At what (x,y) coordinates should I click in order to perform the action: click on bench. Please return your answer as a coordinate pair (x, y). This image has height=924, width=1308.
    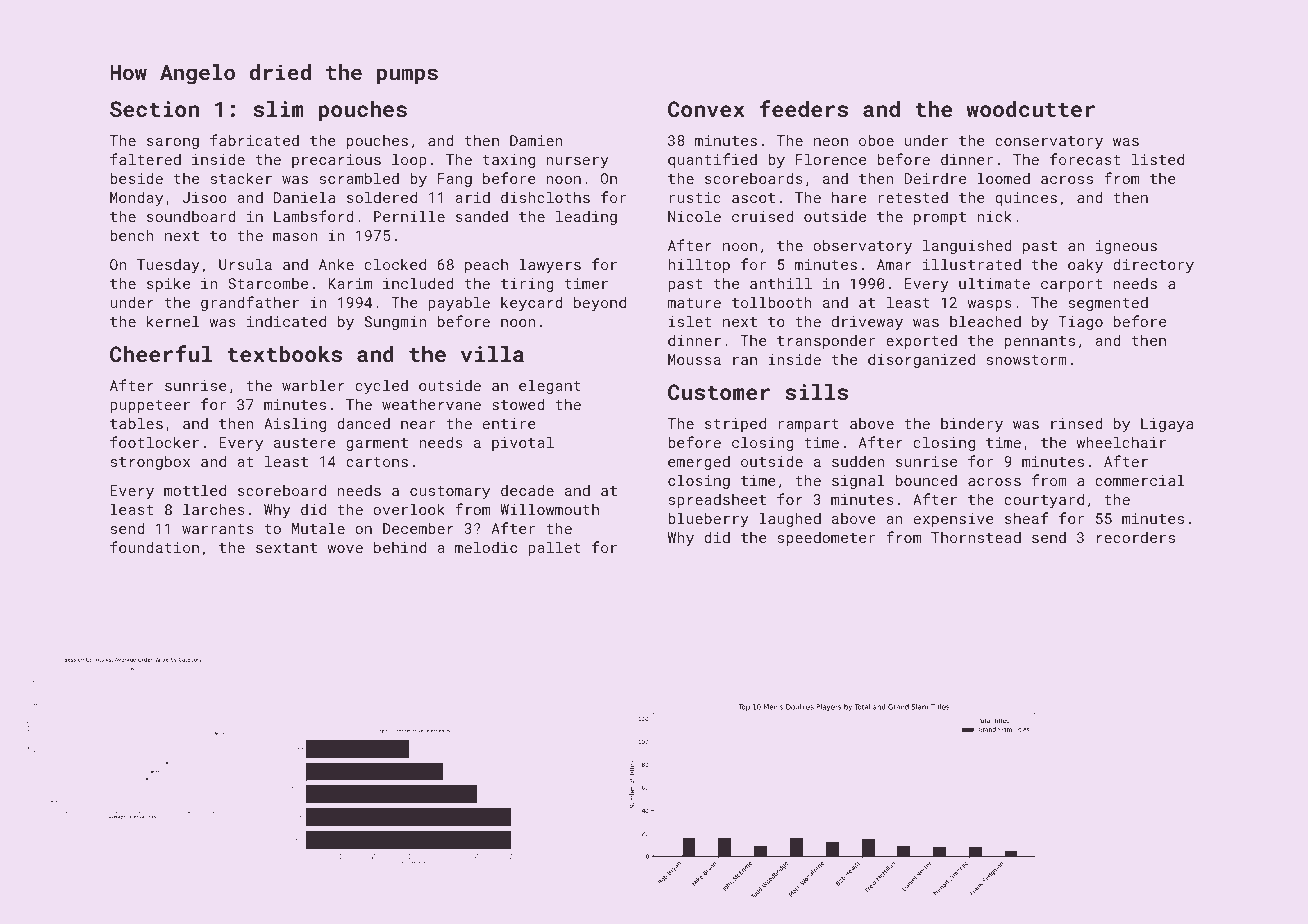
    Looking at the image, I should click on (132, 235).
